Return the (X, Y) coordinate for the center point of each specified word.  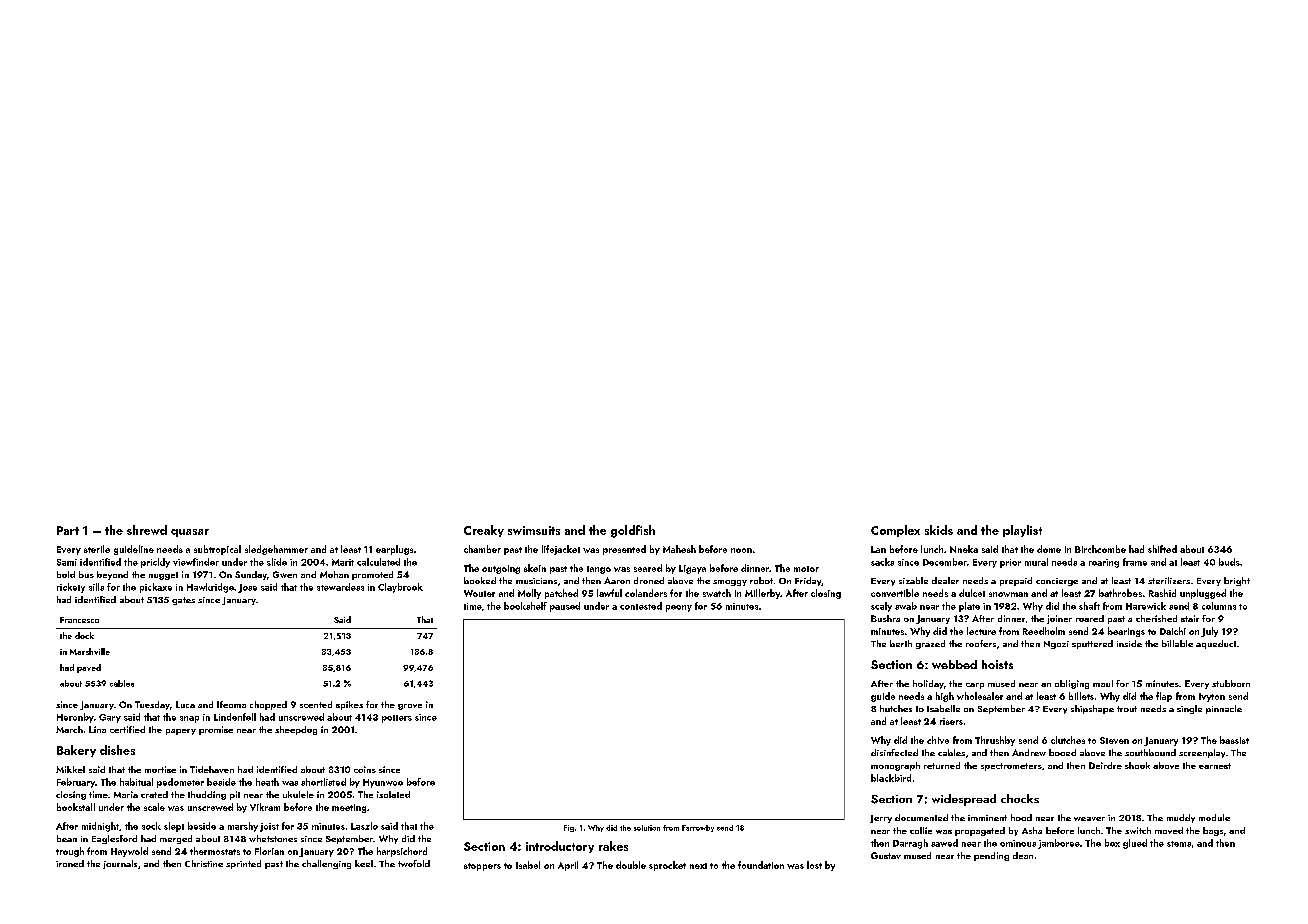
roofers (981, 643)
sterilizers (1169, 580)
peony (679, 608)
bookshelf (525, 606)
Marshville (90, 651)
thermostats (215, 851)
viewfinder (196, 562)
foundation (761, 865)
